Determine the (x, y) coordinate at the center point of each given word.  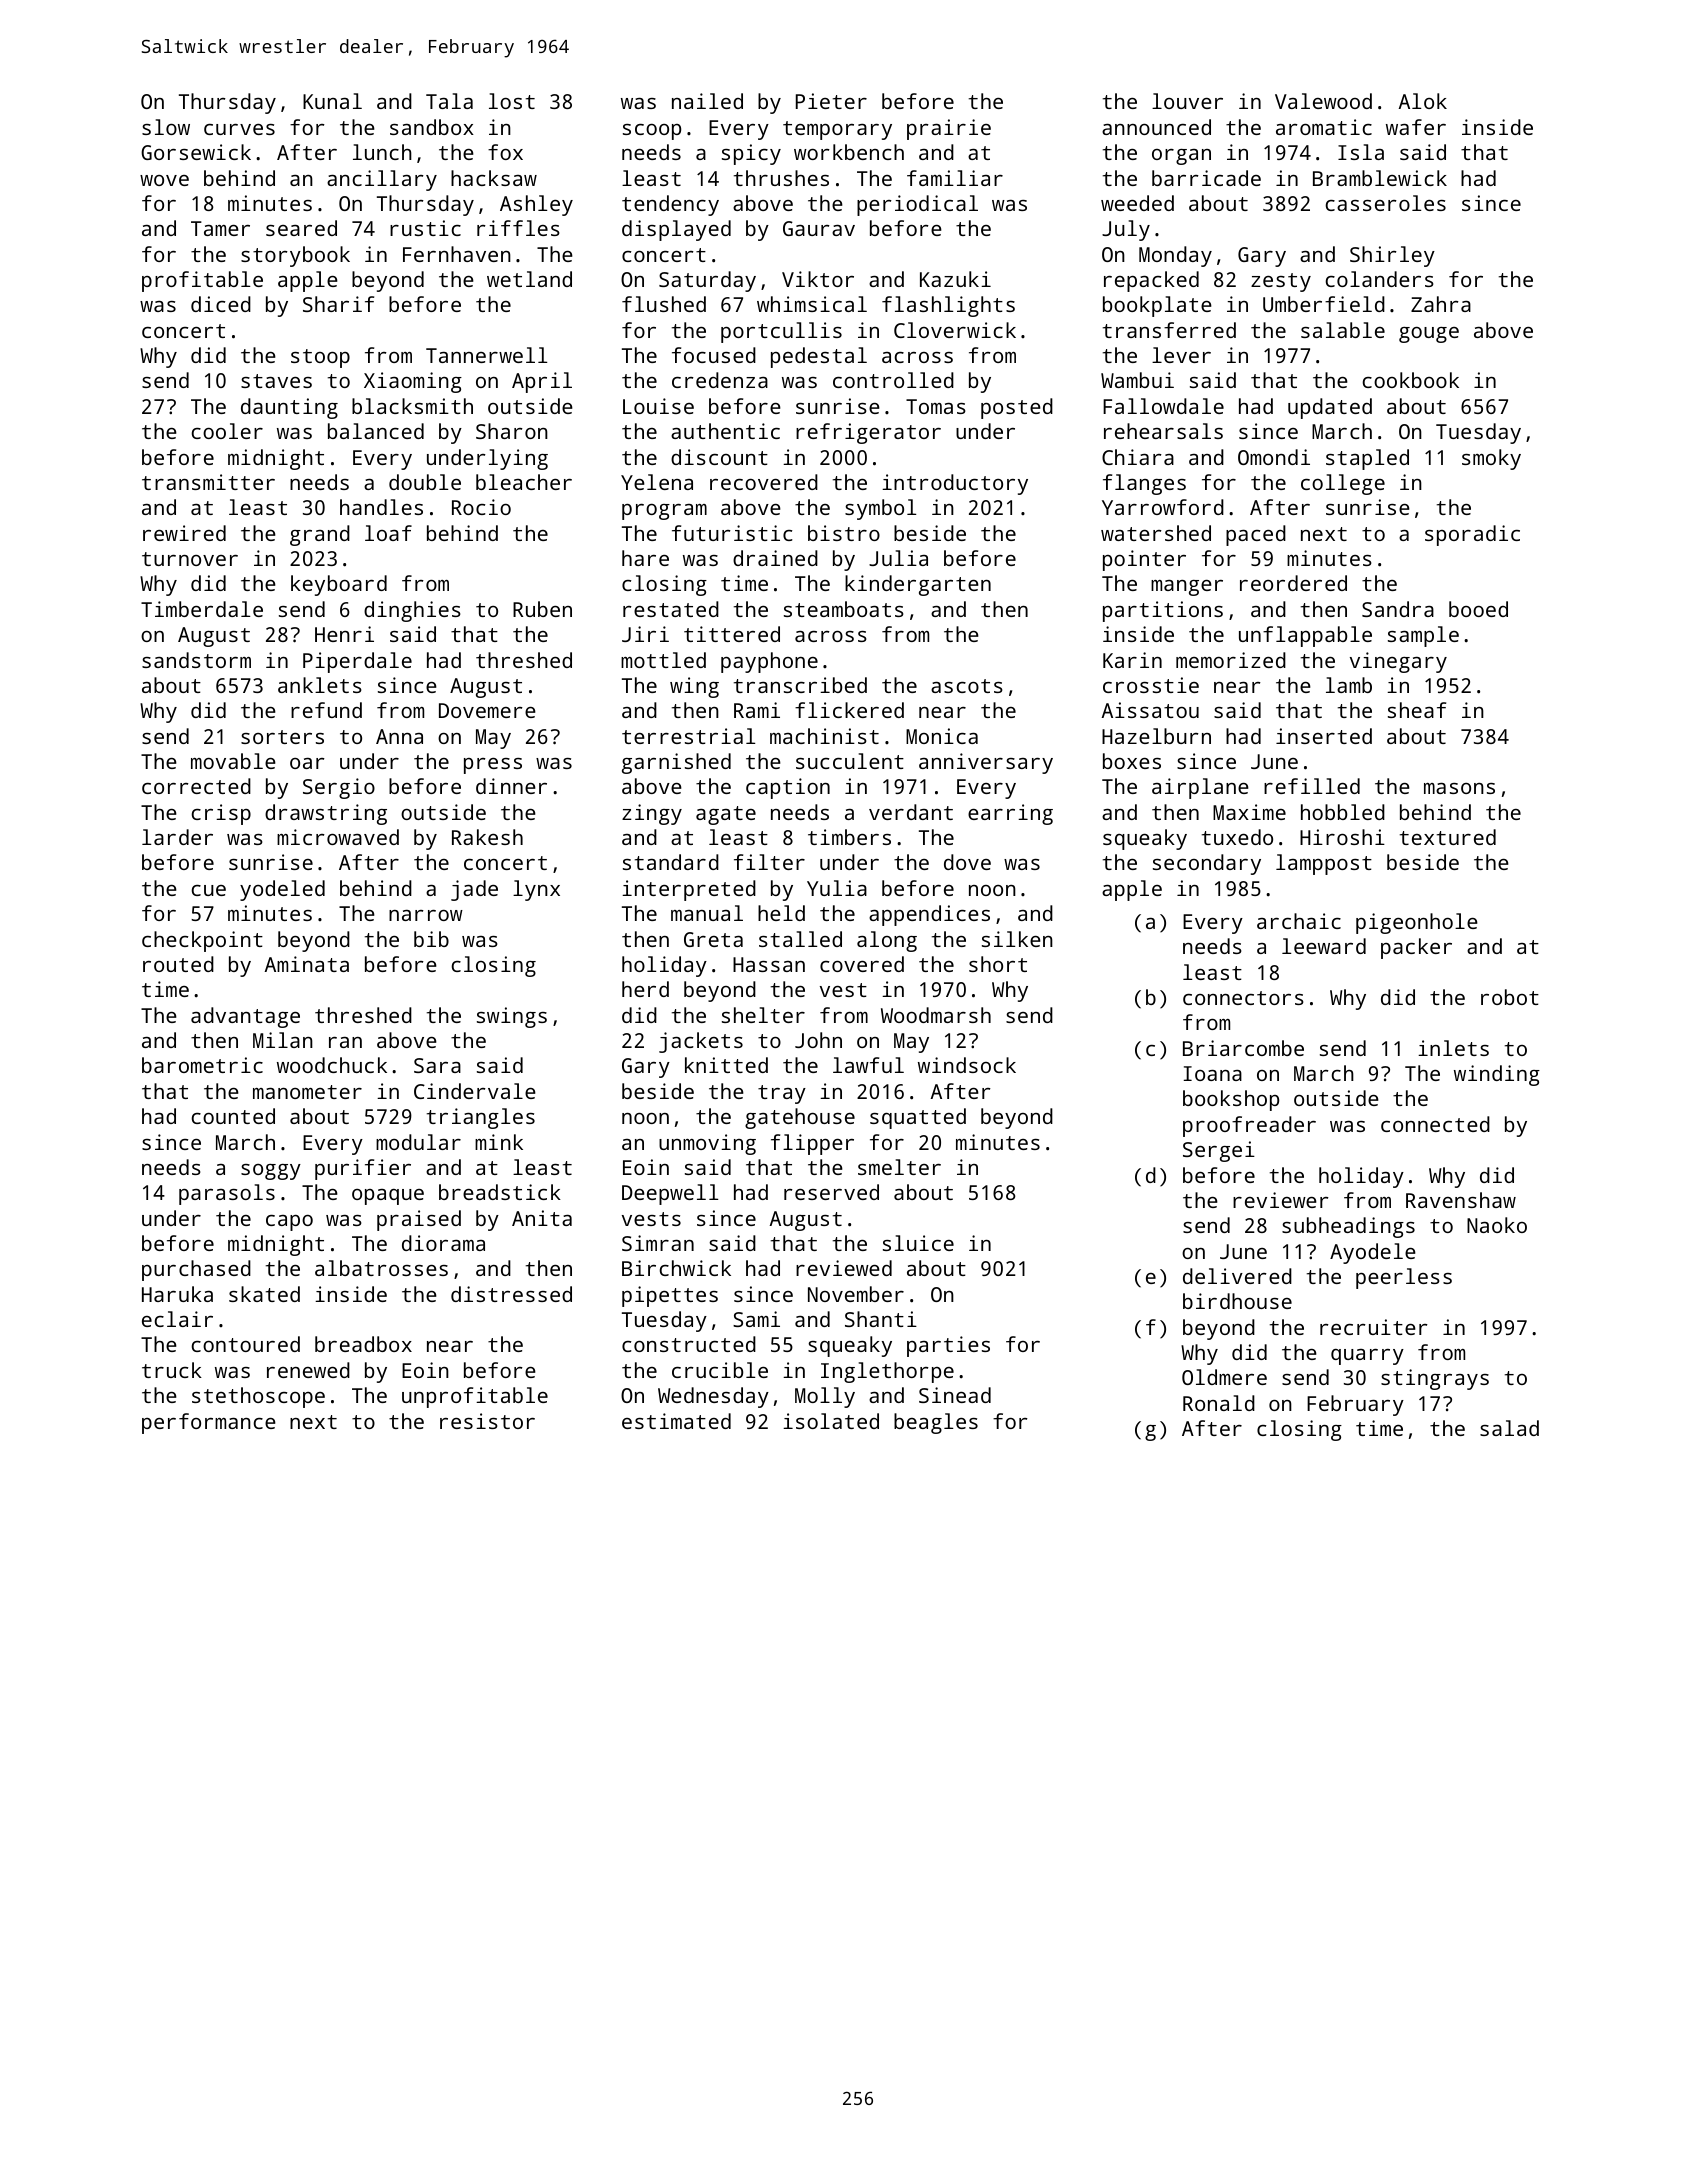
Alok (1423, 101)
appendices (929, 915)
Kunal (332, 101)
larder (177, 837)
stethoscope (258, 1397)
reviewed (844, 1268)
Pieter (831, 101)
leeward (1324, 946)
